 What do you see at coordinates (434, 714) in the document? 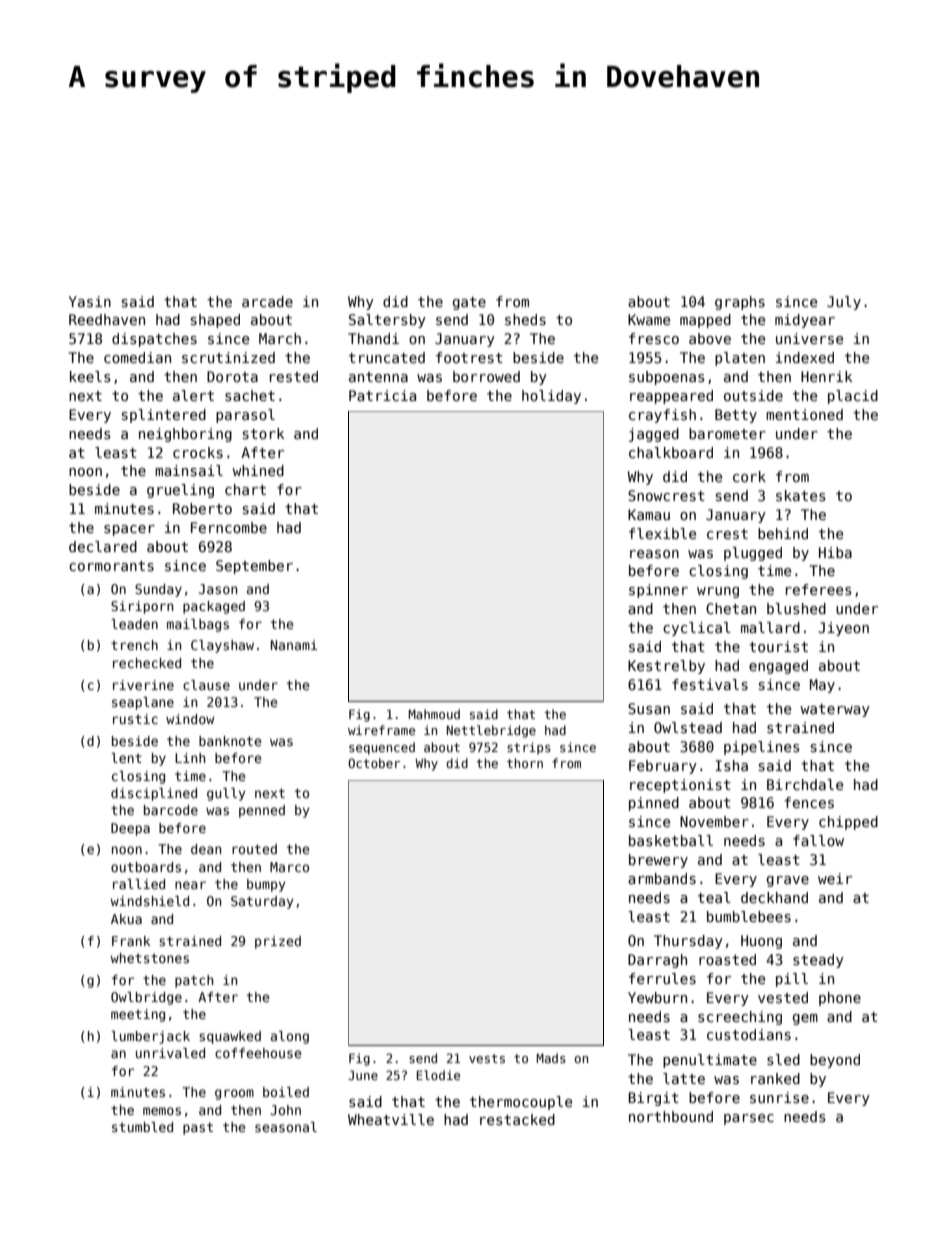
I see `Mahmoud` at bounding box center [434, 714].
